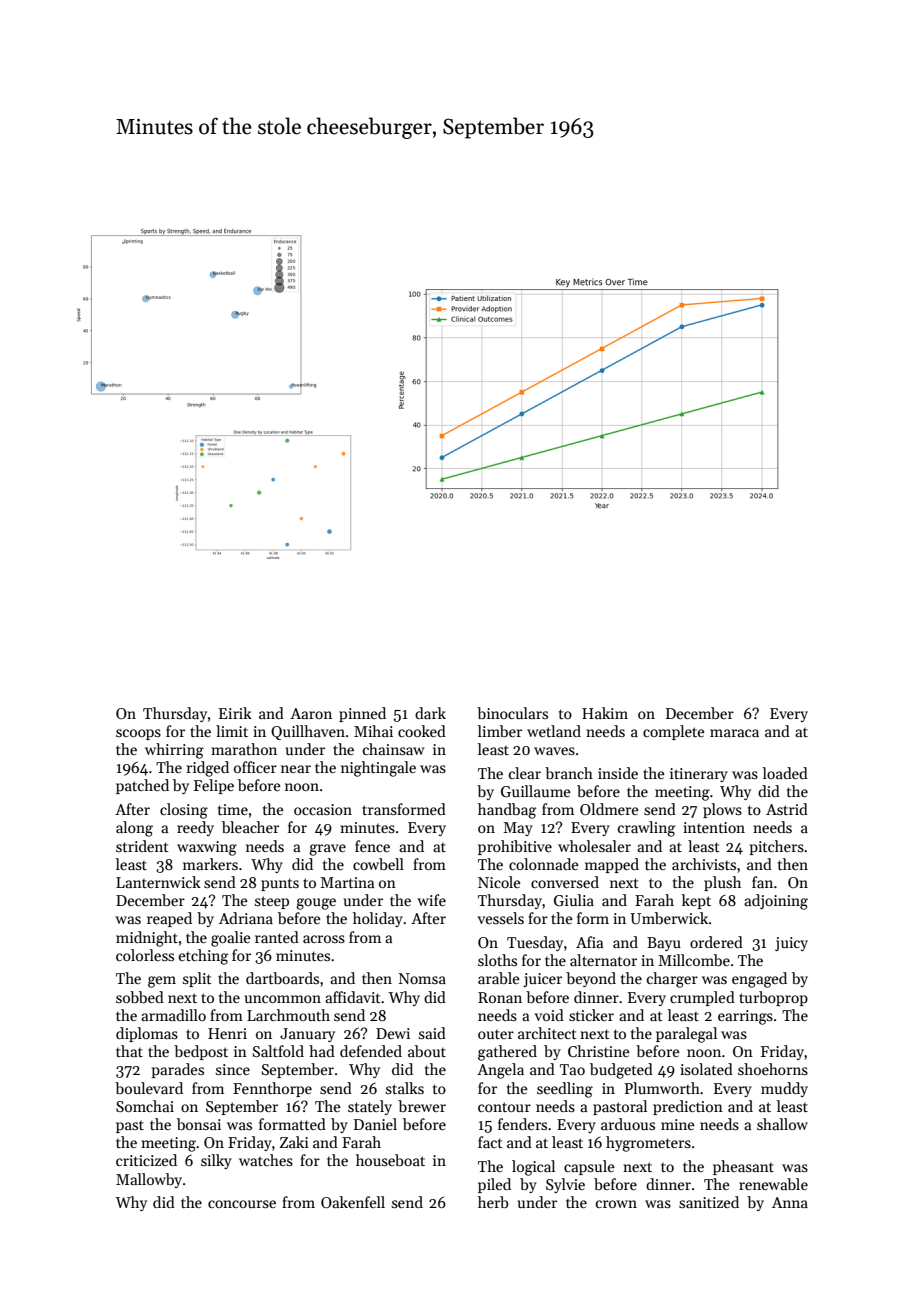 The height and width of the screenshot is (1314, 924). Describe the element at coordinates (378, 864) in the screenshot. I see `cowbell` at that location.
